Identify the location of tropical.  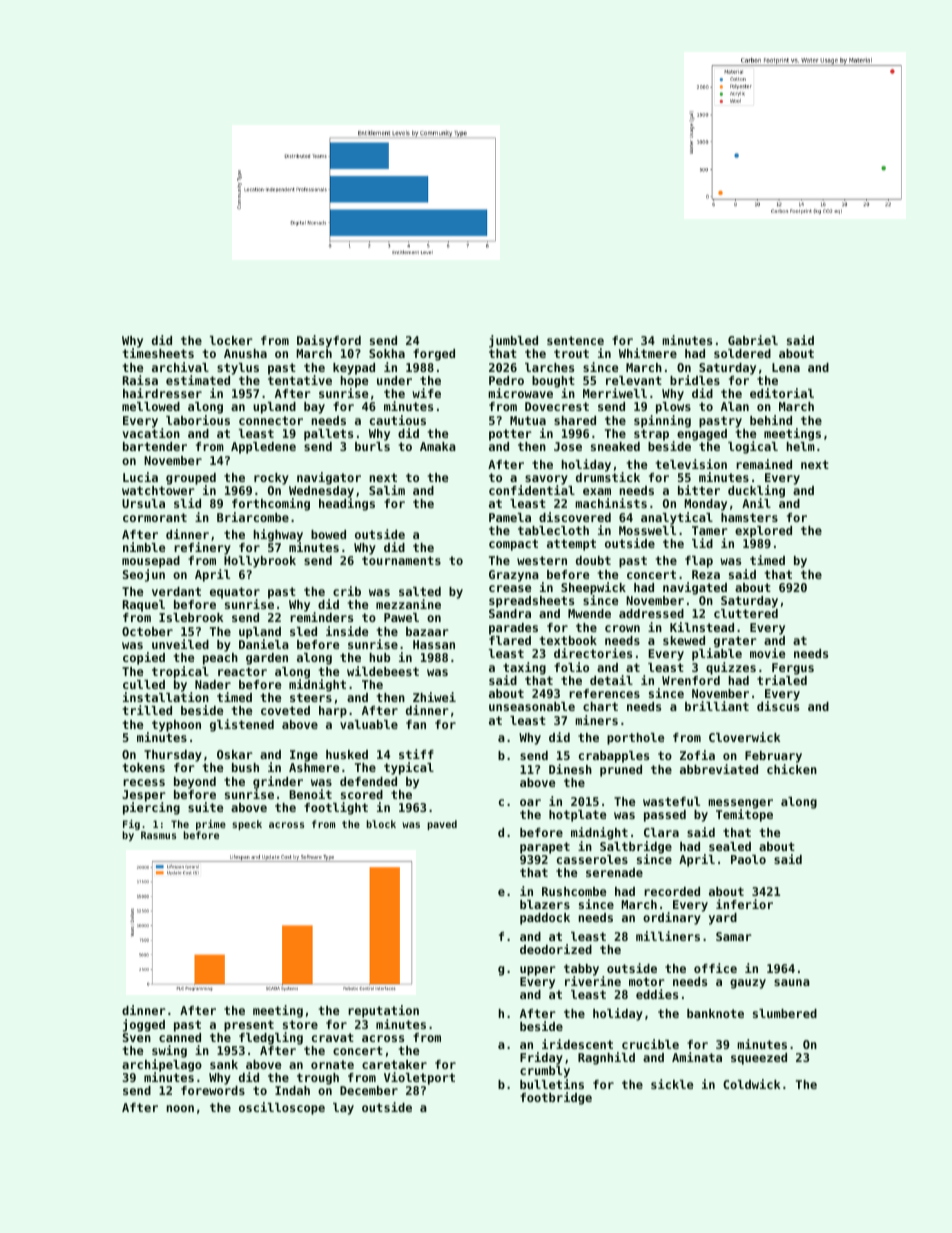
(180, 672).
